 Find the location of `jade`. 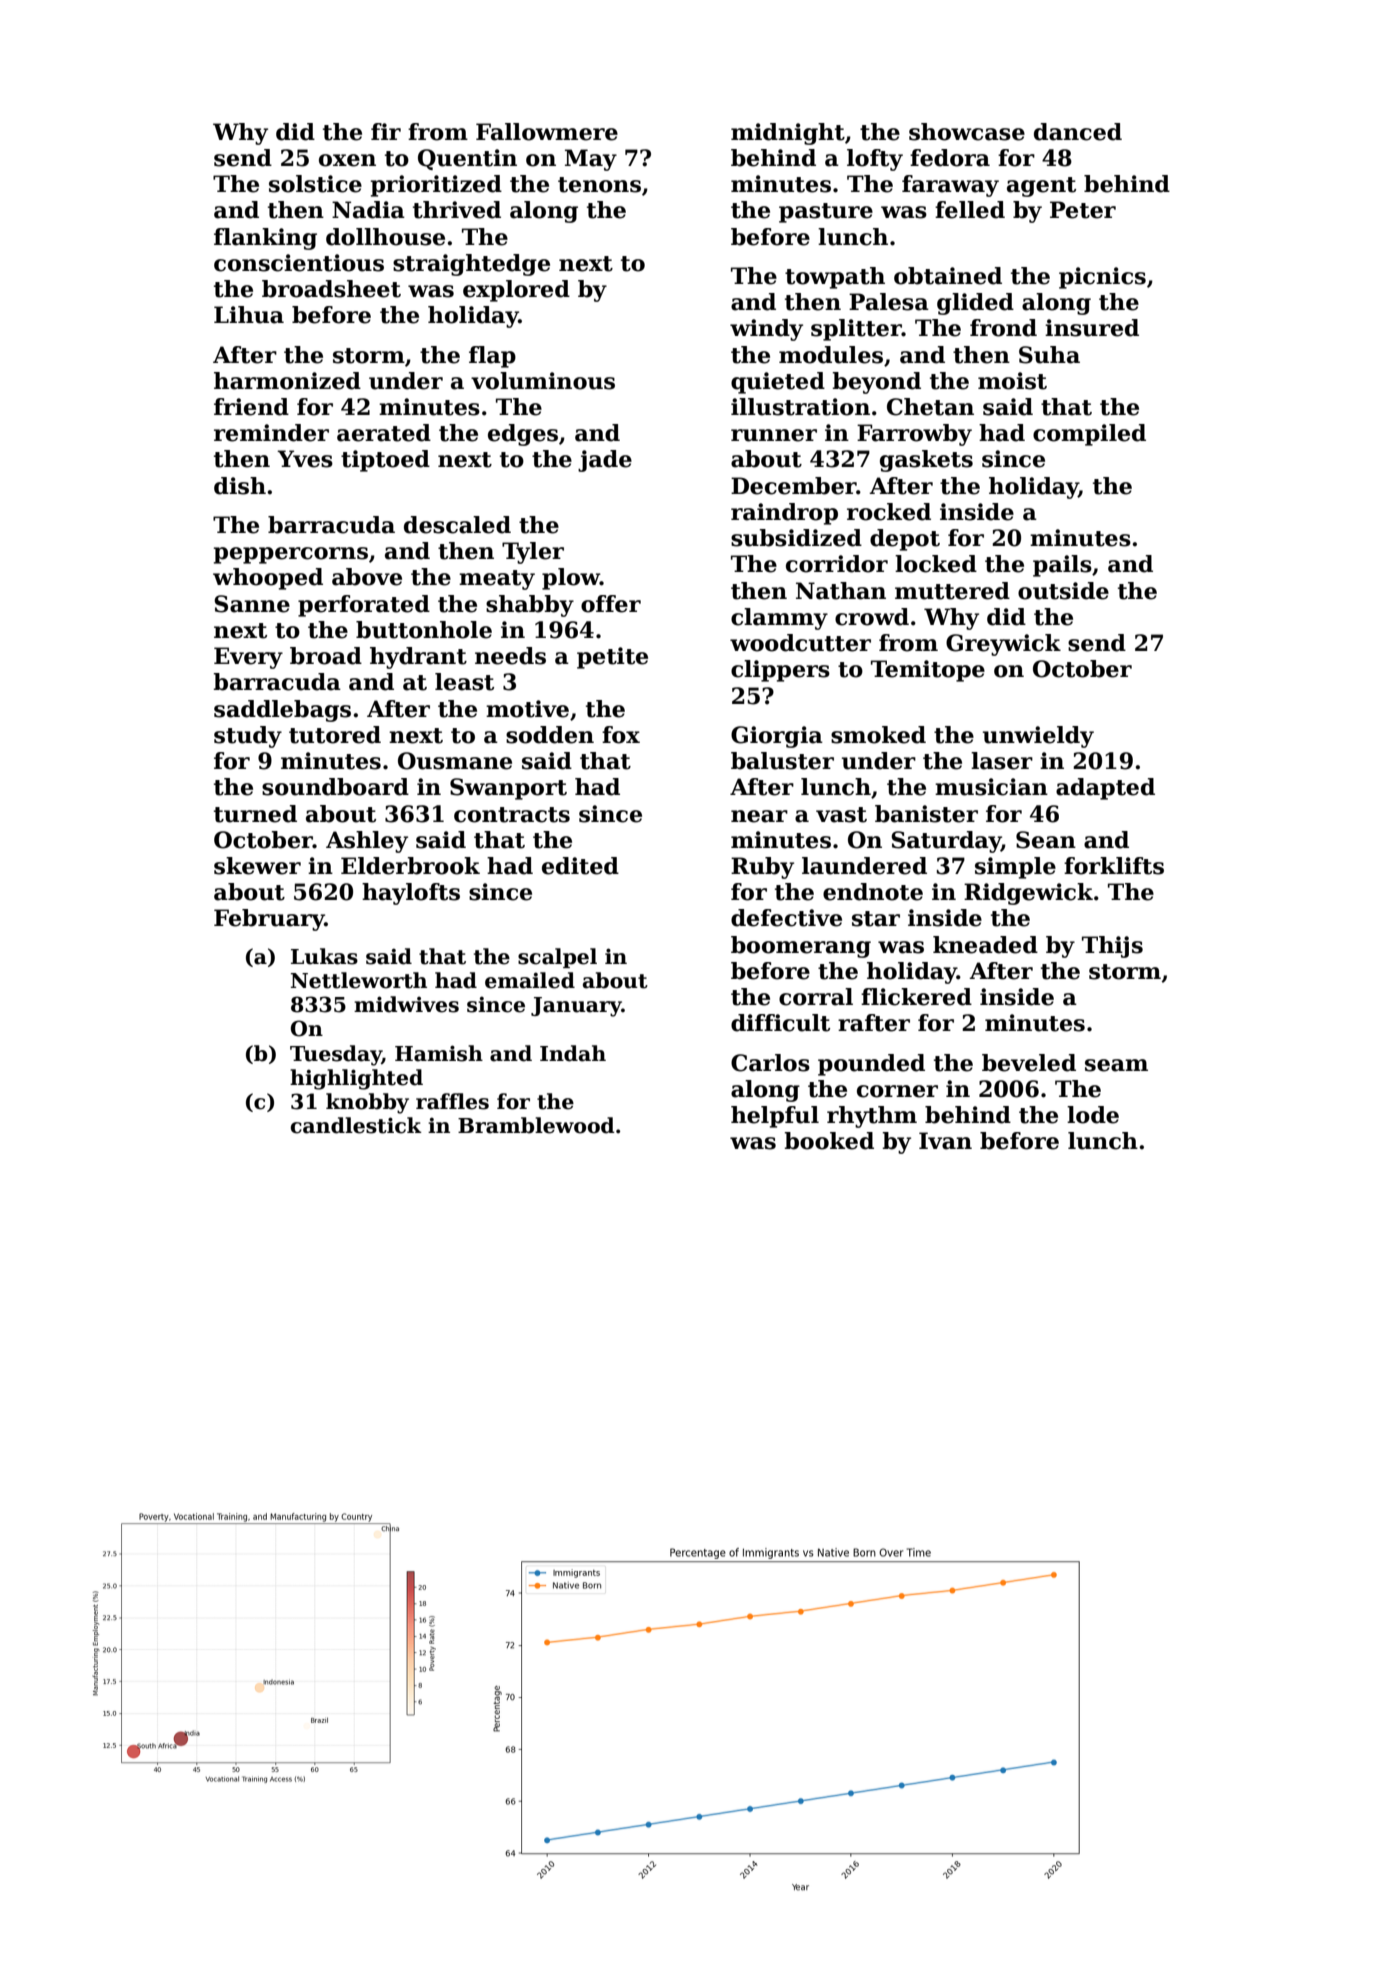

jade is located at coordinates (605, 461).
